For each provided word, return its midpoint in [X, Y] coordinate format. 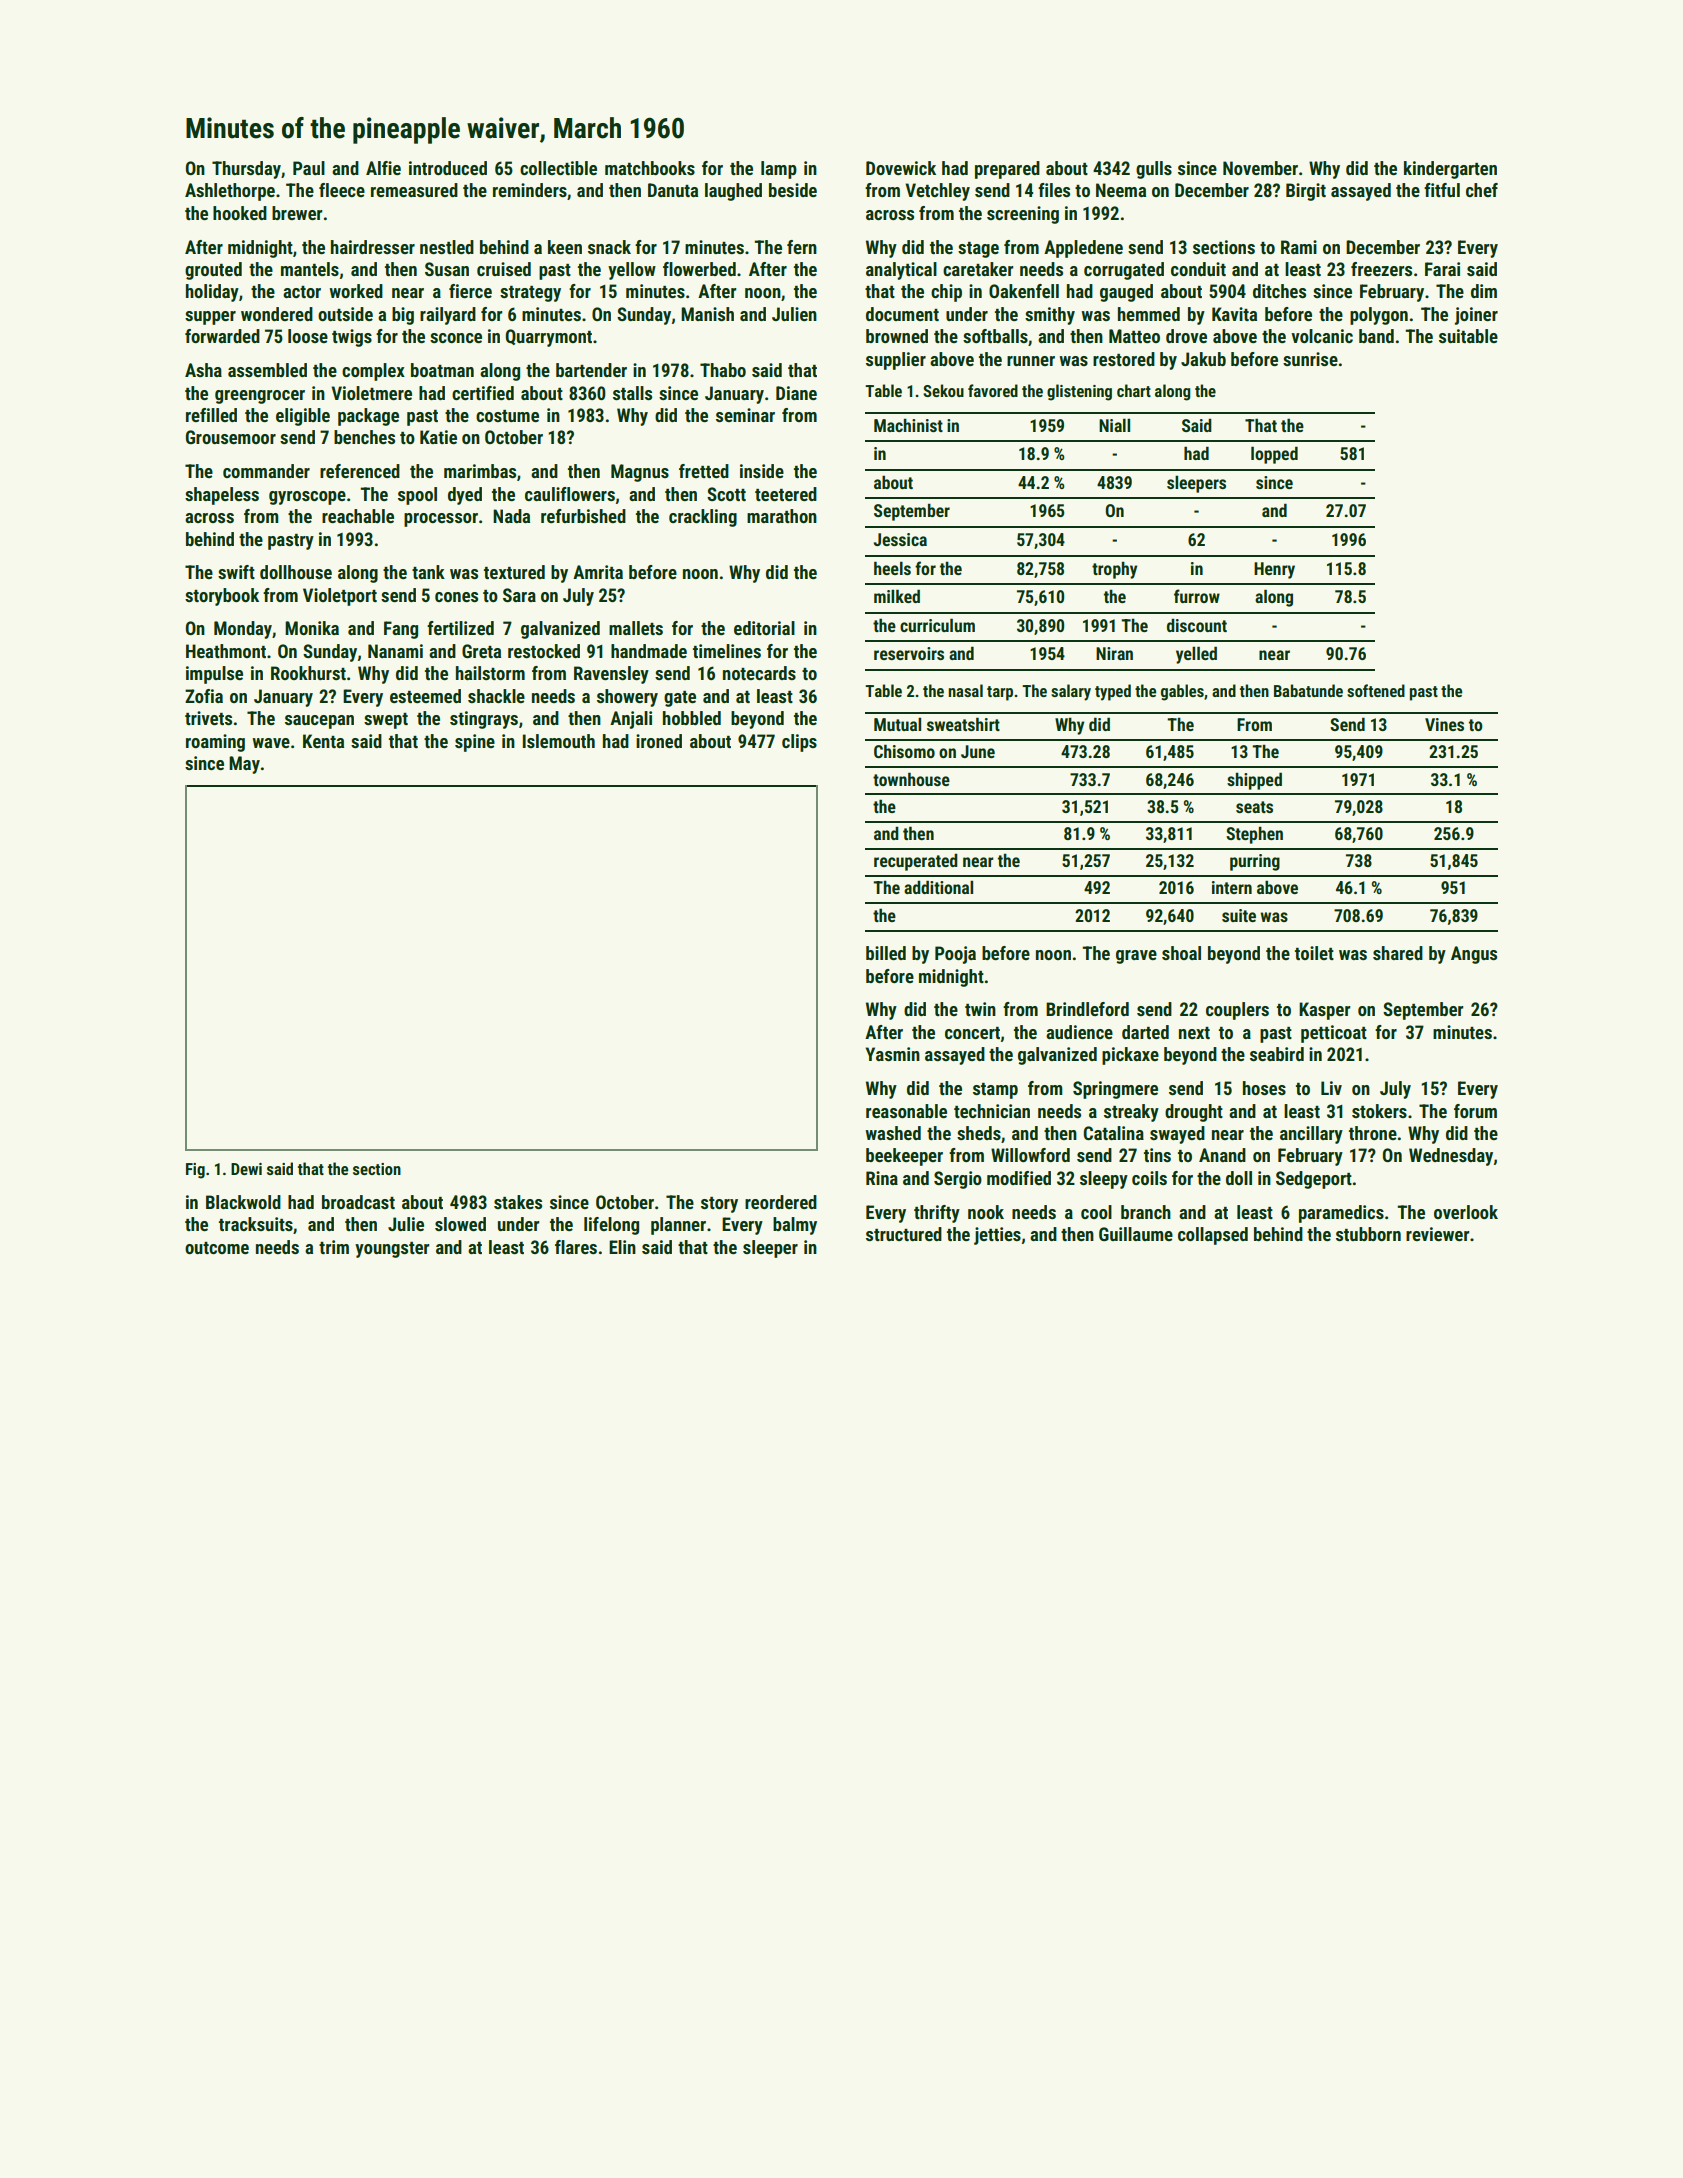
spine [475, 743]
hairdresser [373, 247]
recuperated [916, 862]
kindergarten [1450, 170]
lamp [779, 170]
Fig [195, 1171]
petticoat [1334, 1034]
